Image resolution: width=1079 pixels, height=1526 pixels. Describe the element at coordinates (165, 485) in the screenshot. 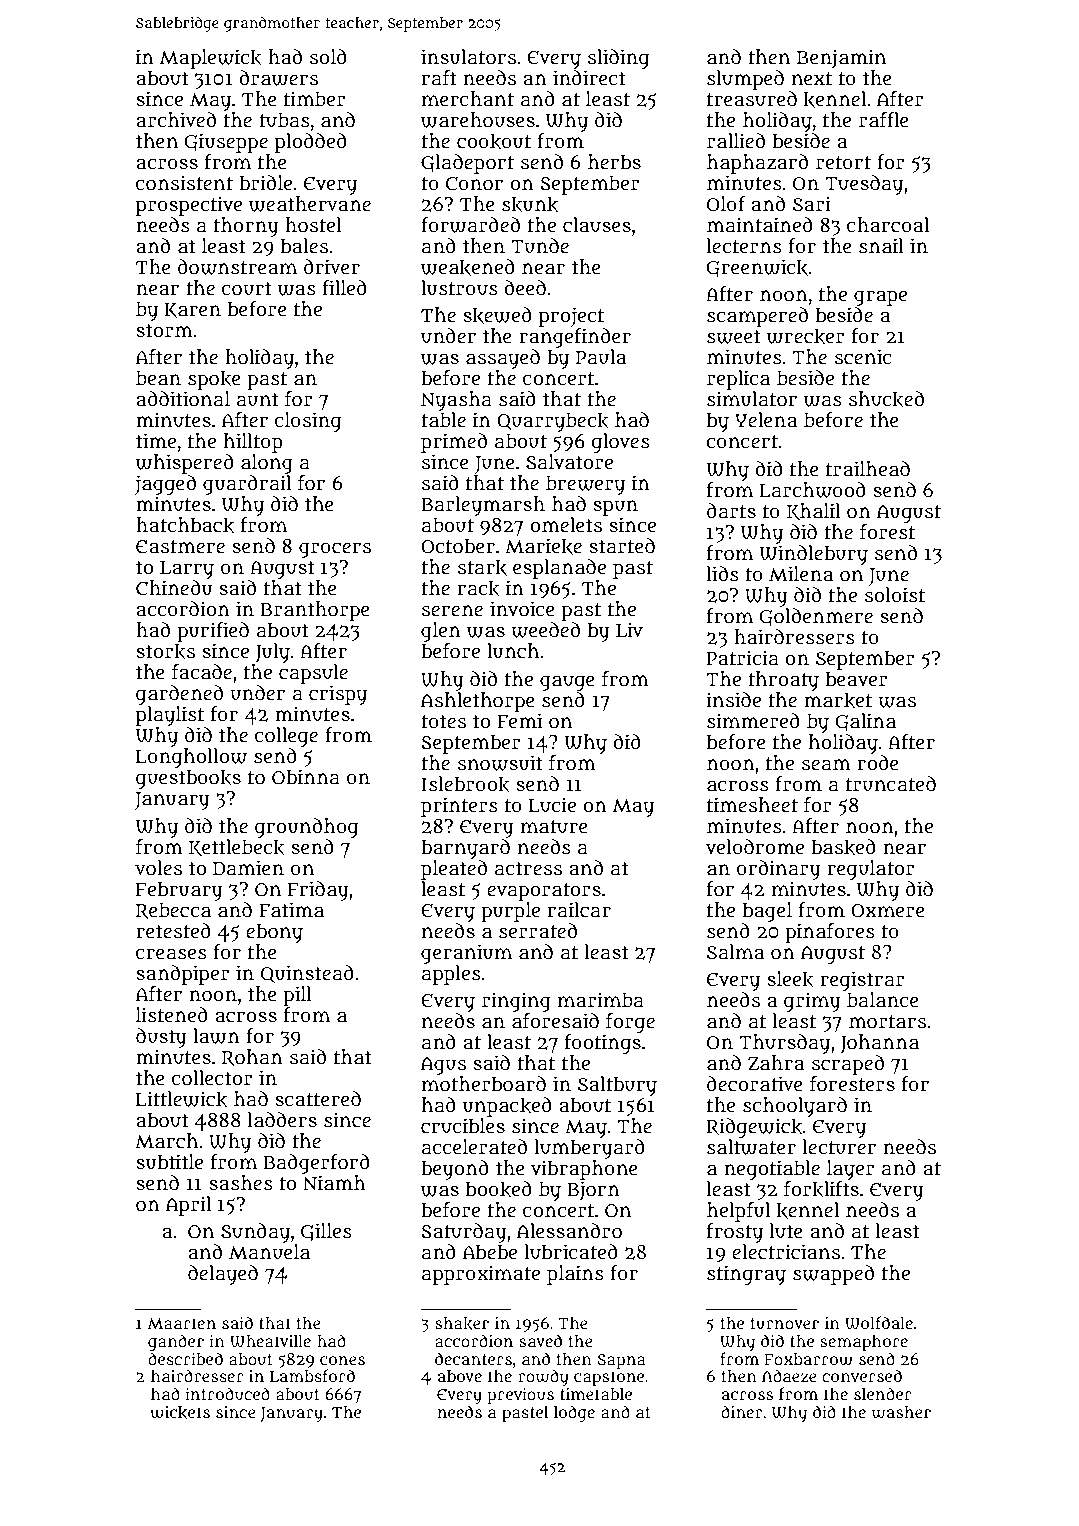

I see `jagged` at that location.
